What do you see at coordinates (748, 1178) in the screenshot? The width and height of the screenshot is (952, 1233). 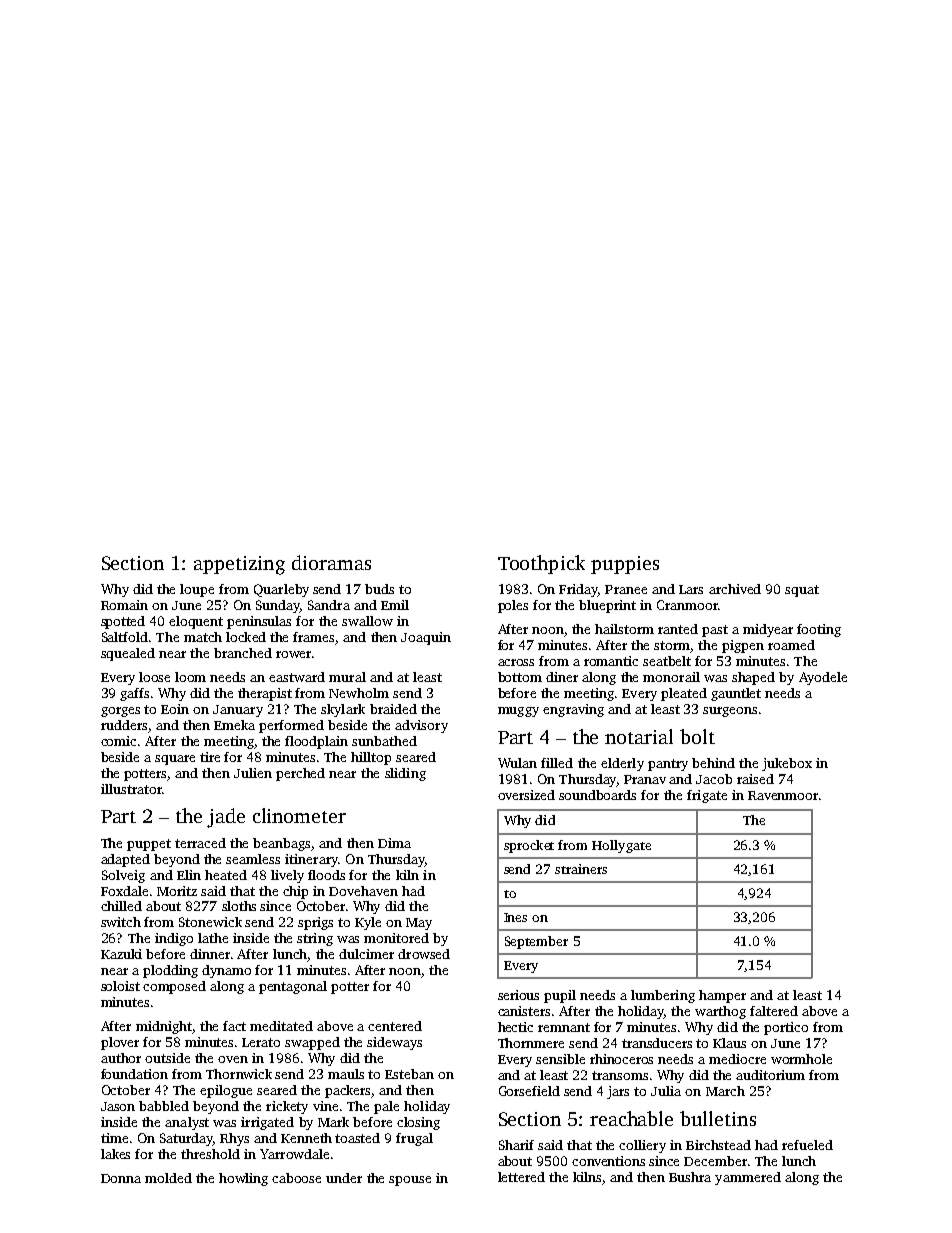 I see `yammered` at bounding box center [748, 1178].
